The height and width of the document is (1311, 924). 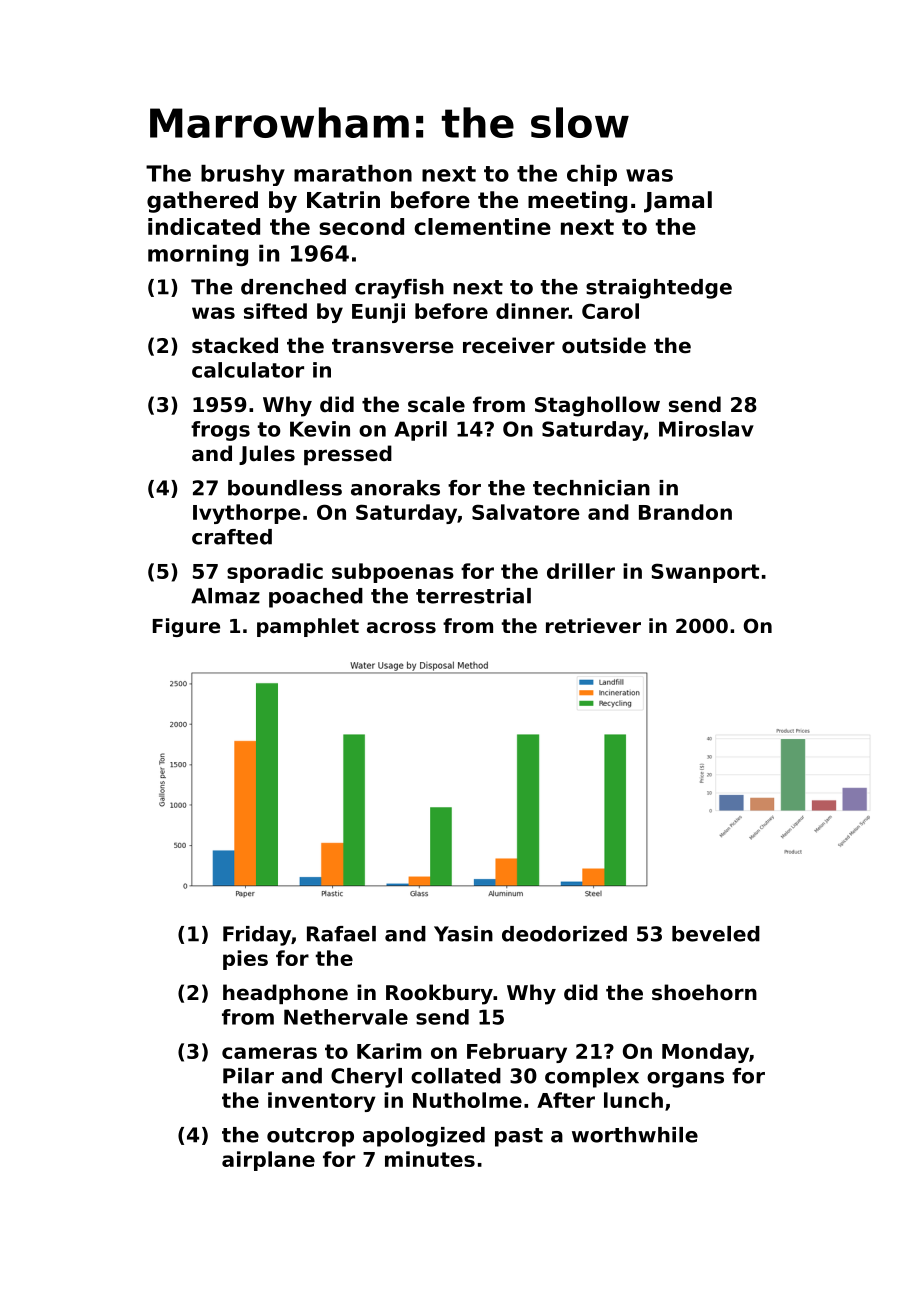 What do you see at coordinates (268, 1161) in the document?
I see `airplane` at bounding box center [268, 1161].
